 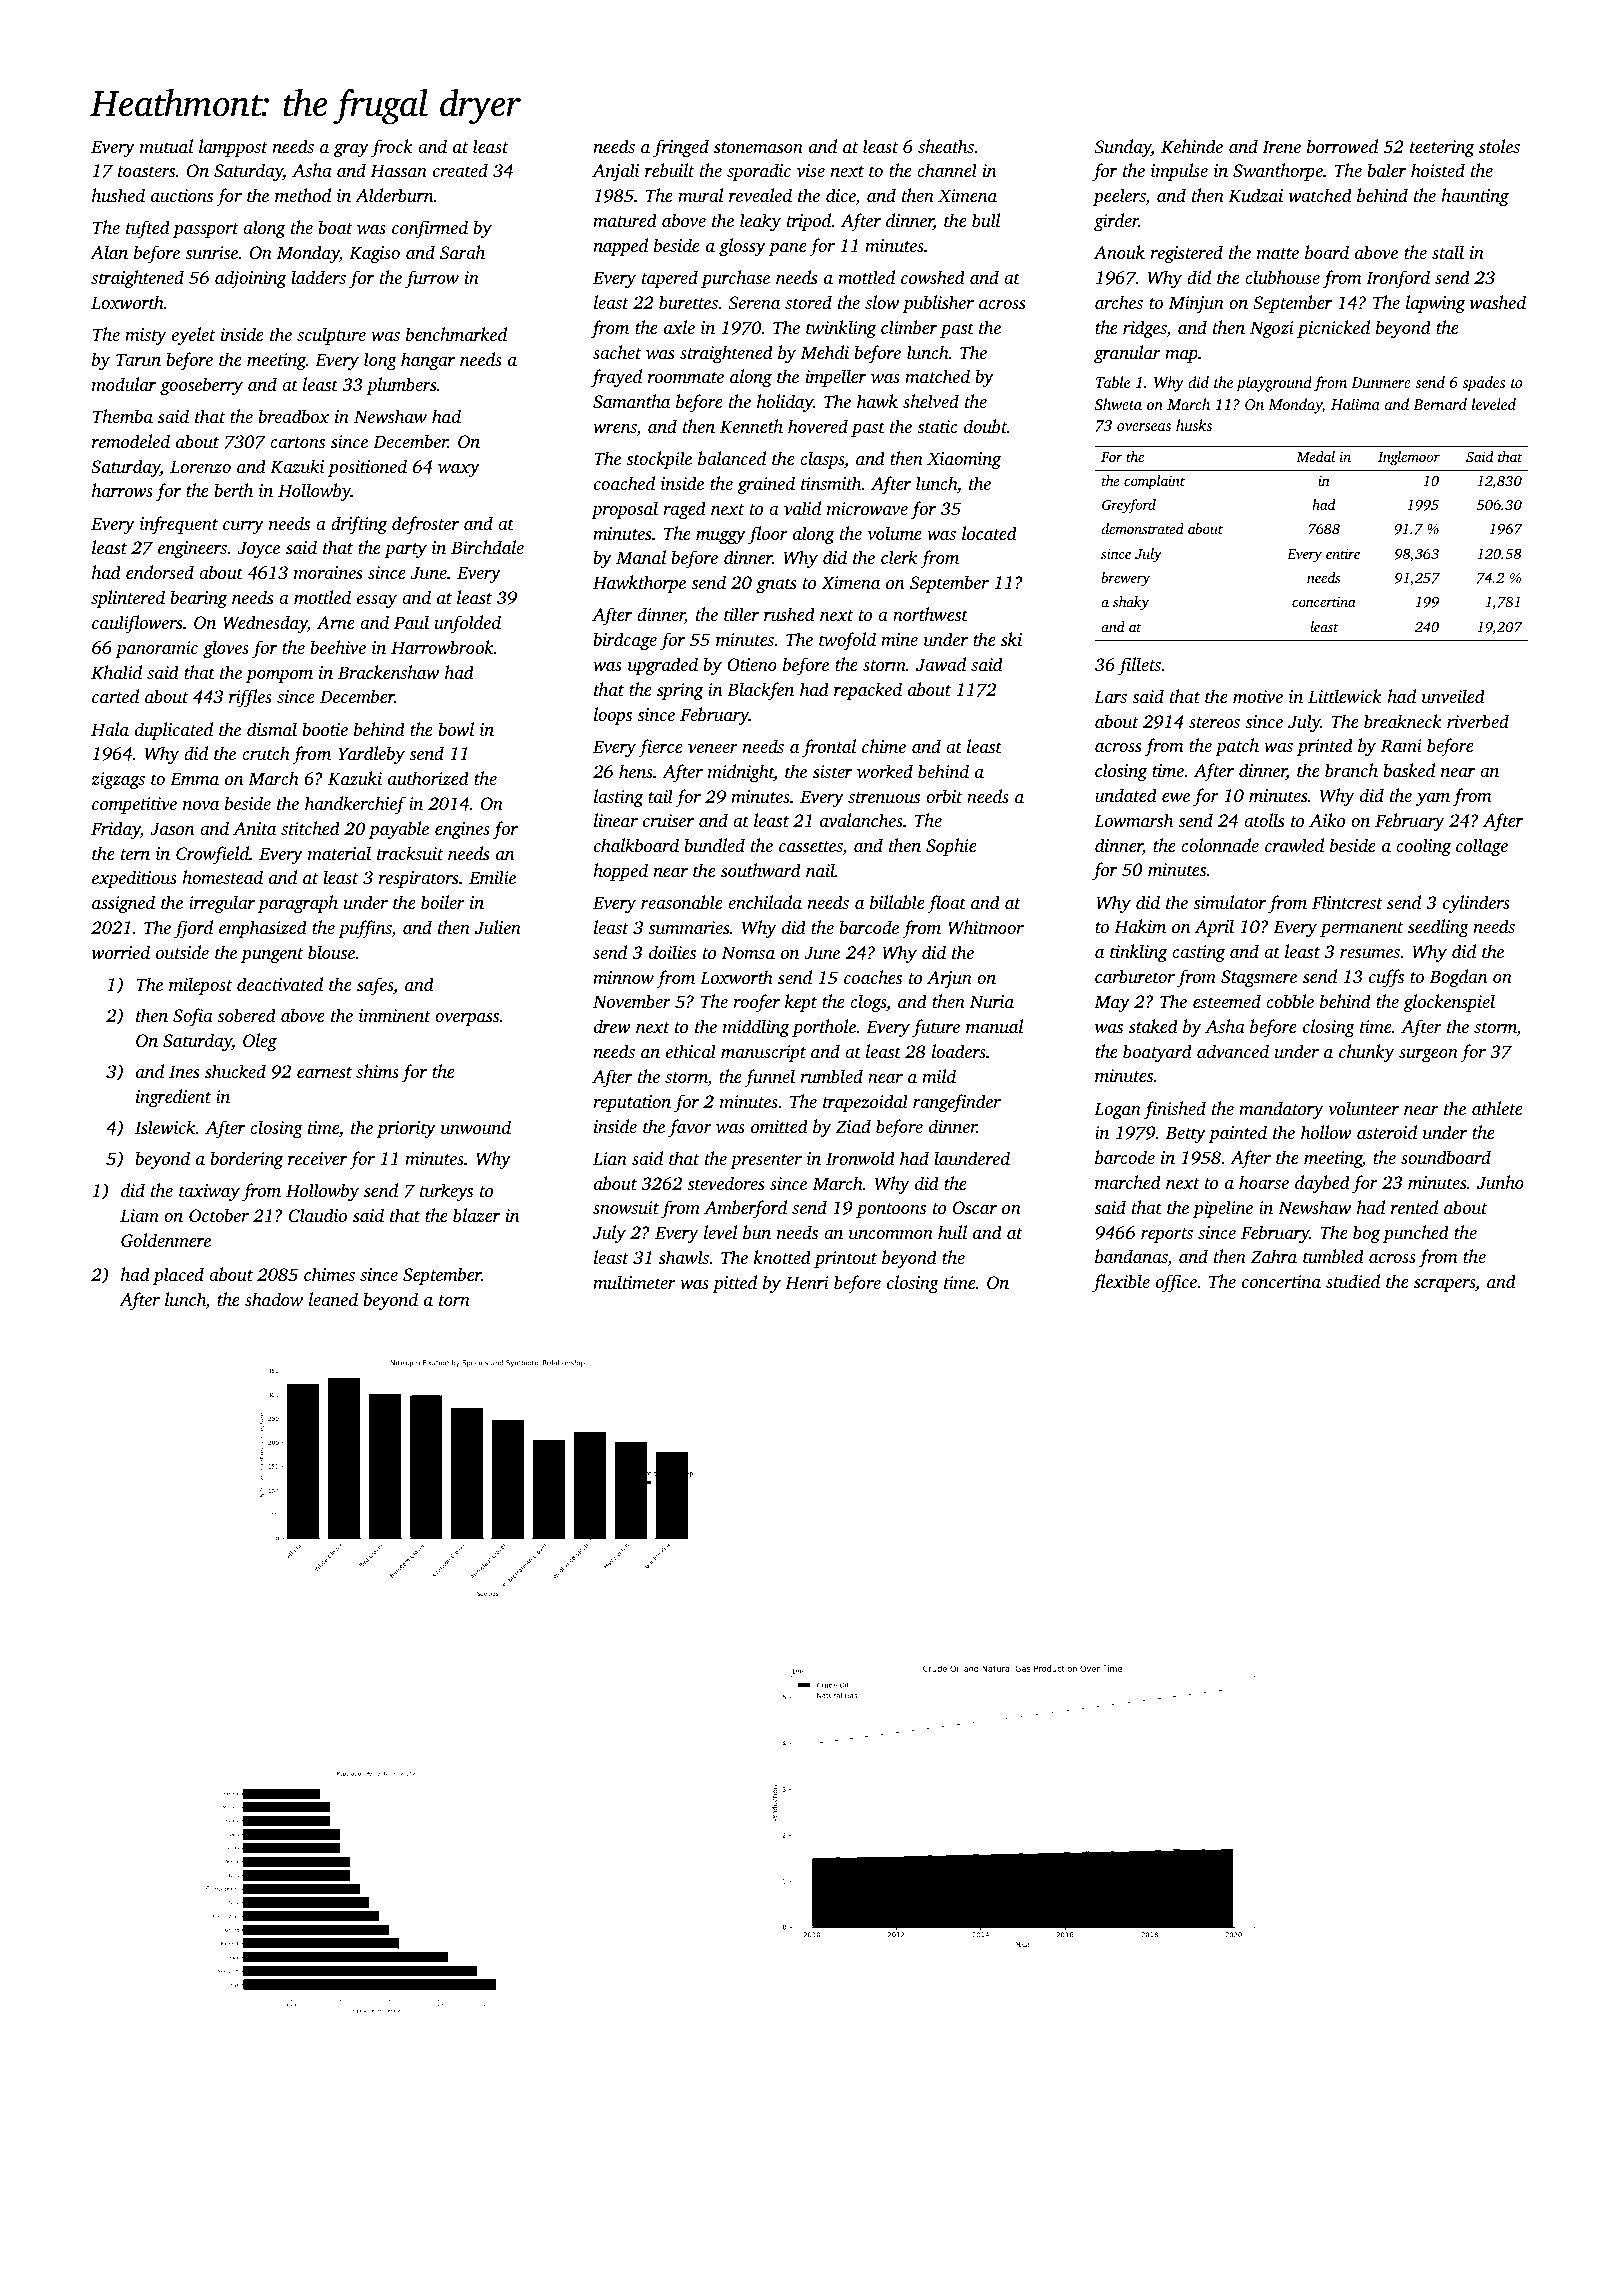 I want to click on placed, so click(x=178, y=1276).
